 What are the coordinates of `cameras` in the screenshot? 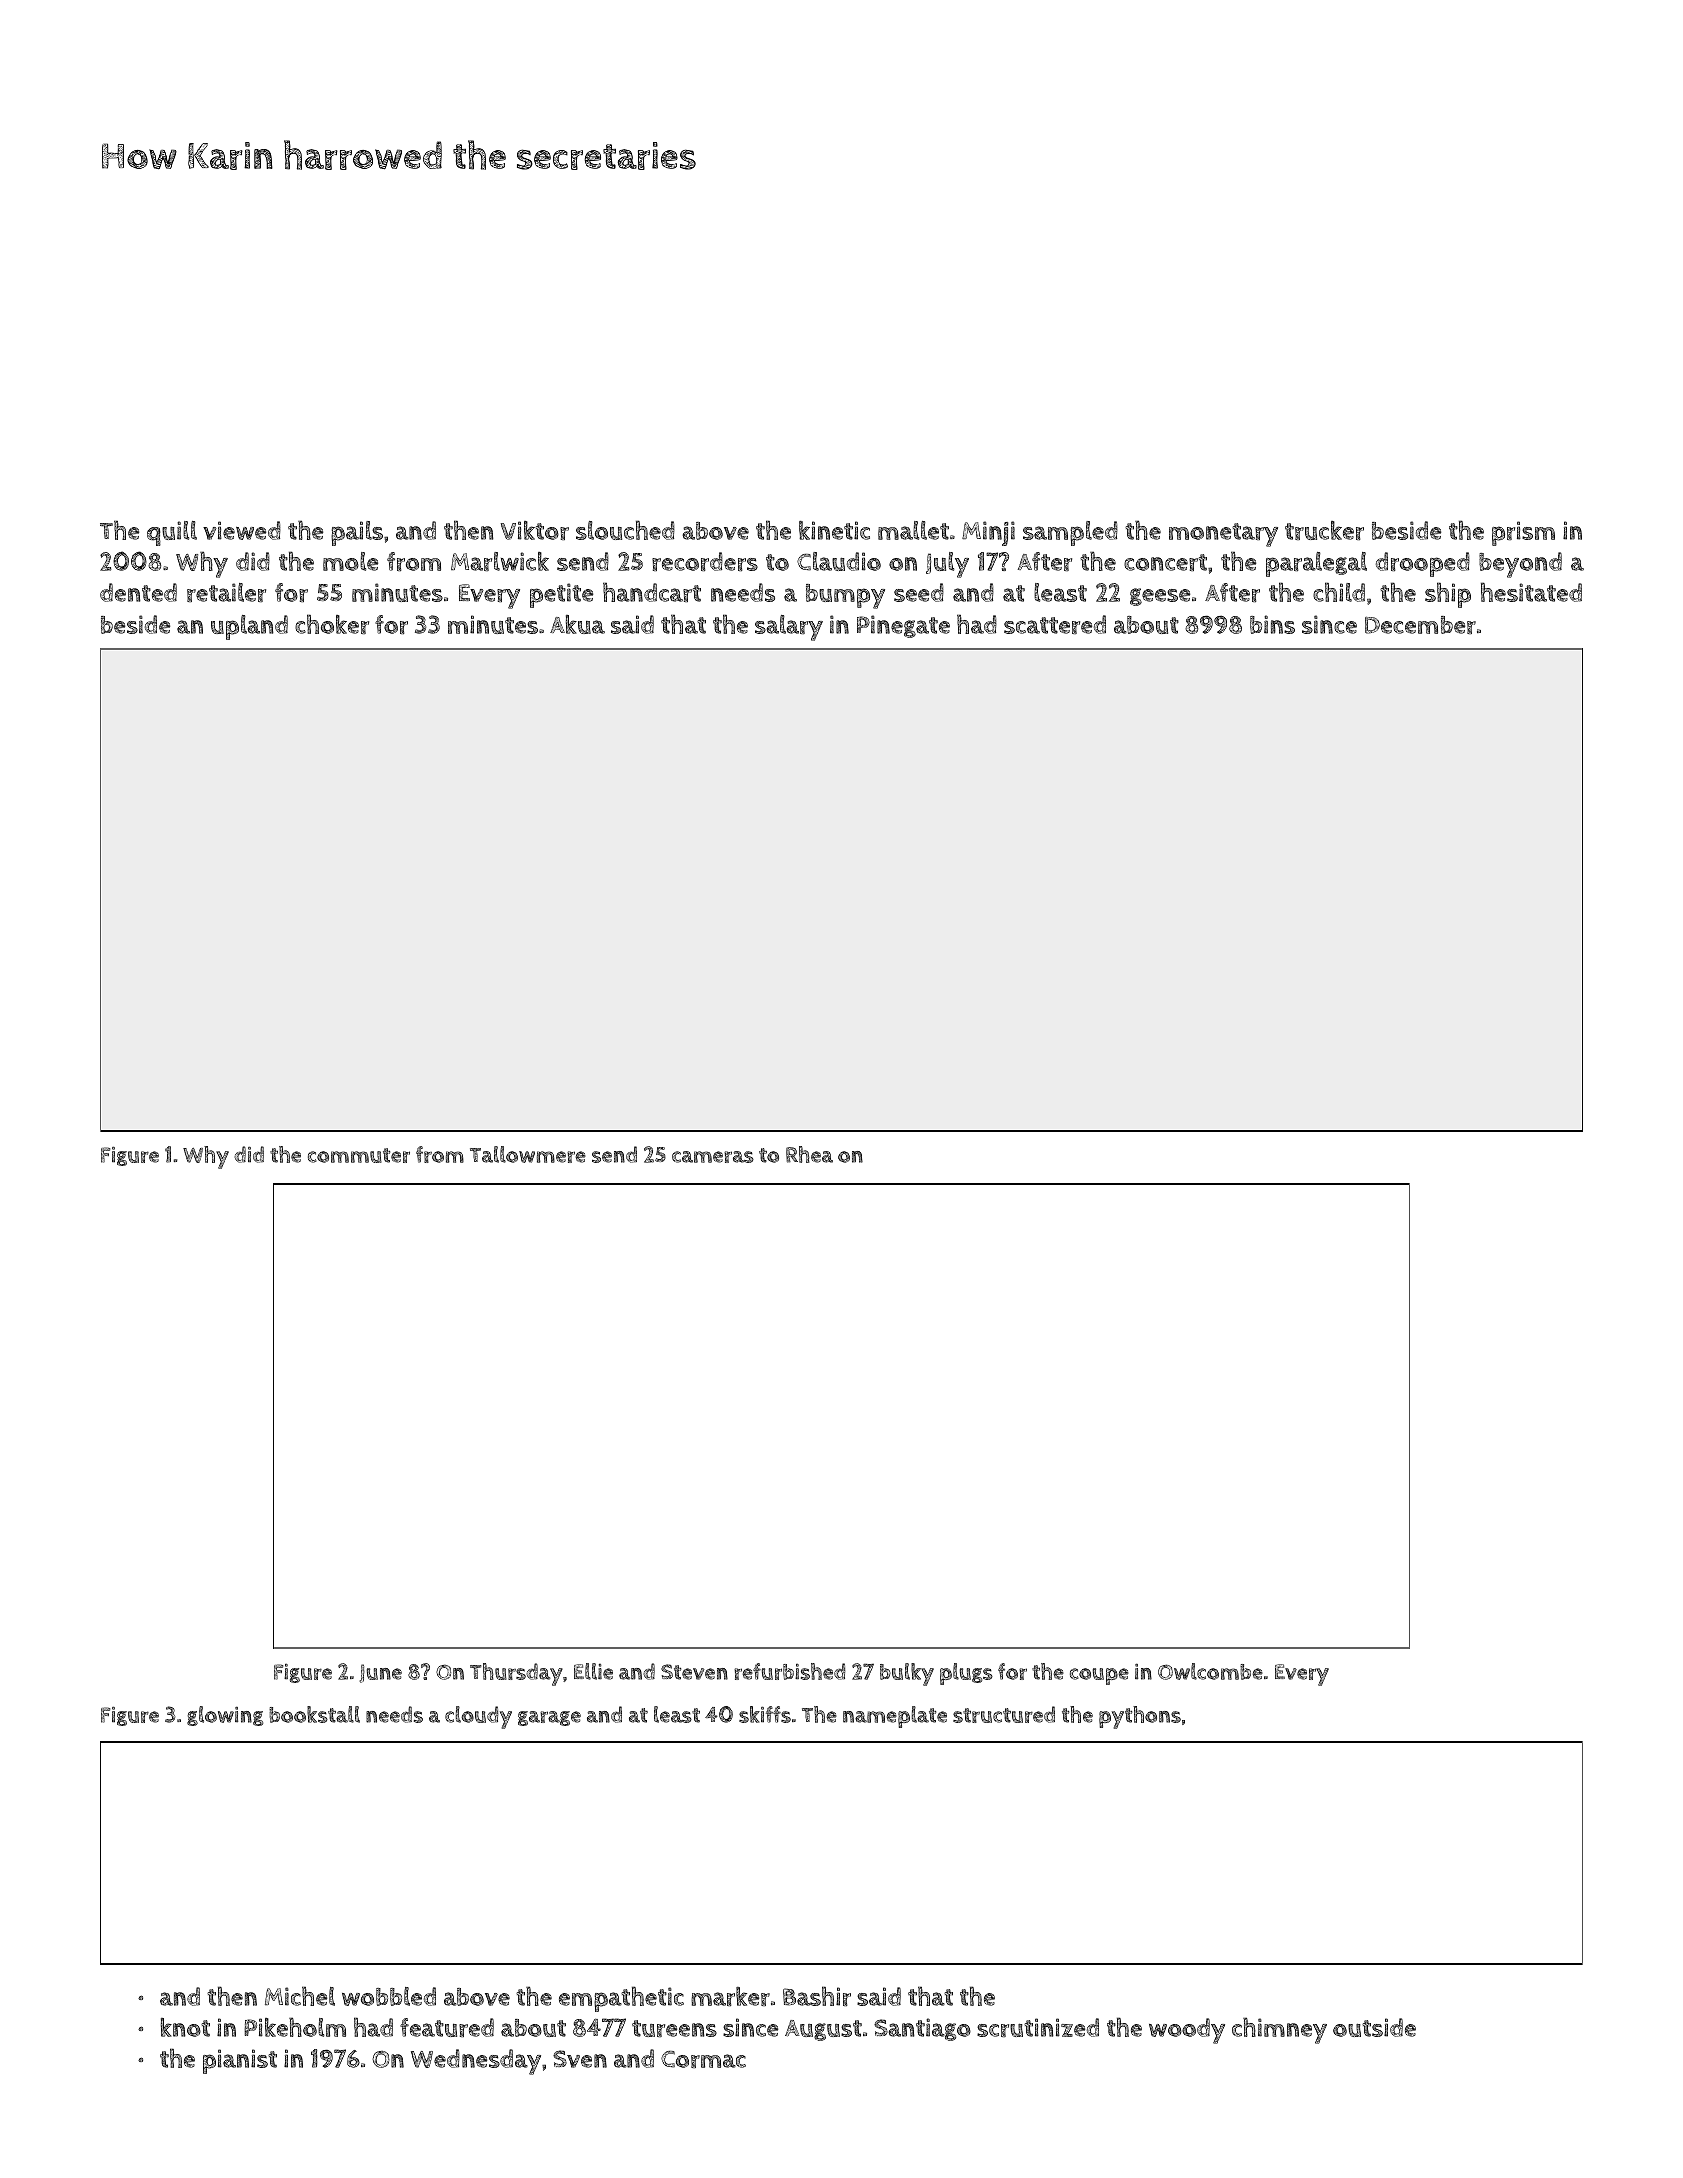 It's located at (713, 1157).
